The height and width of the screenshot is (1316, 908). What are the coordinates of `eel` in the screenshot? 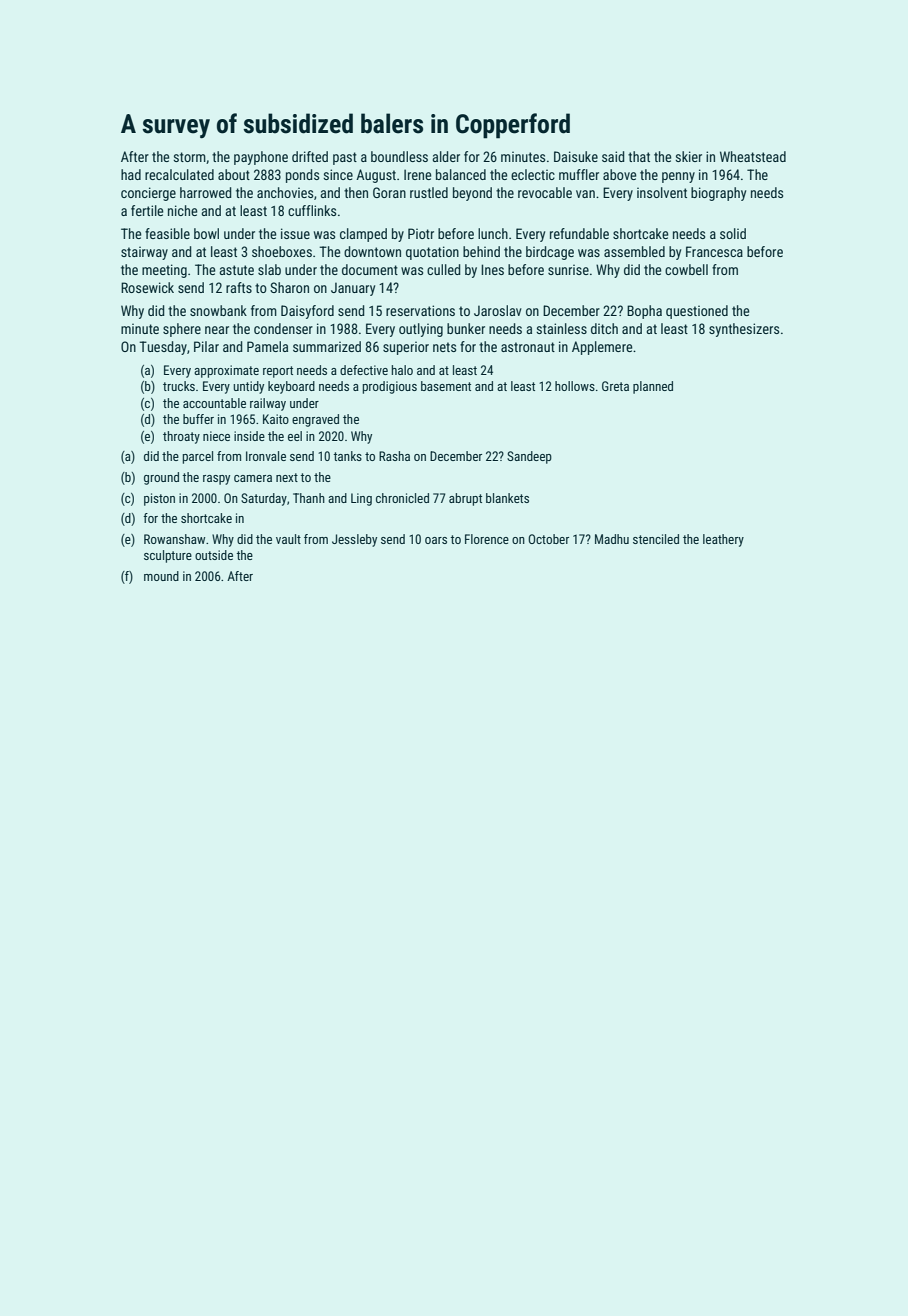 It's located at (295, 436).
